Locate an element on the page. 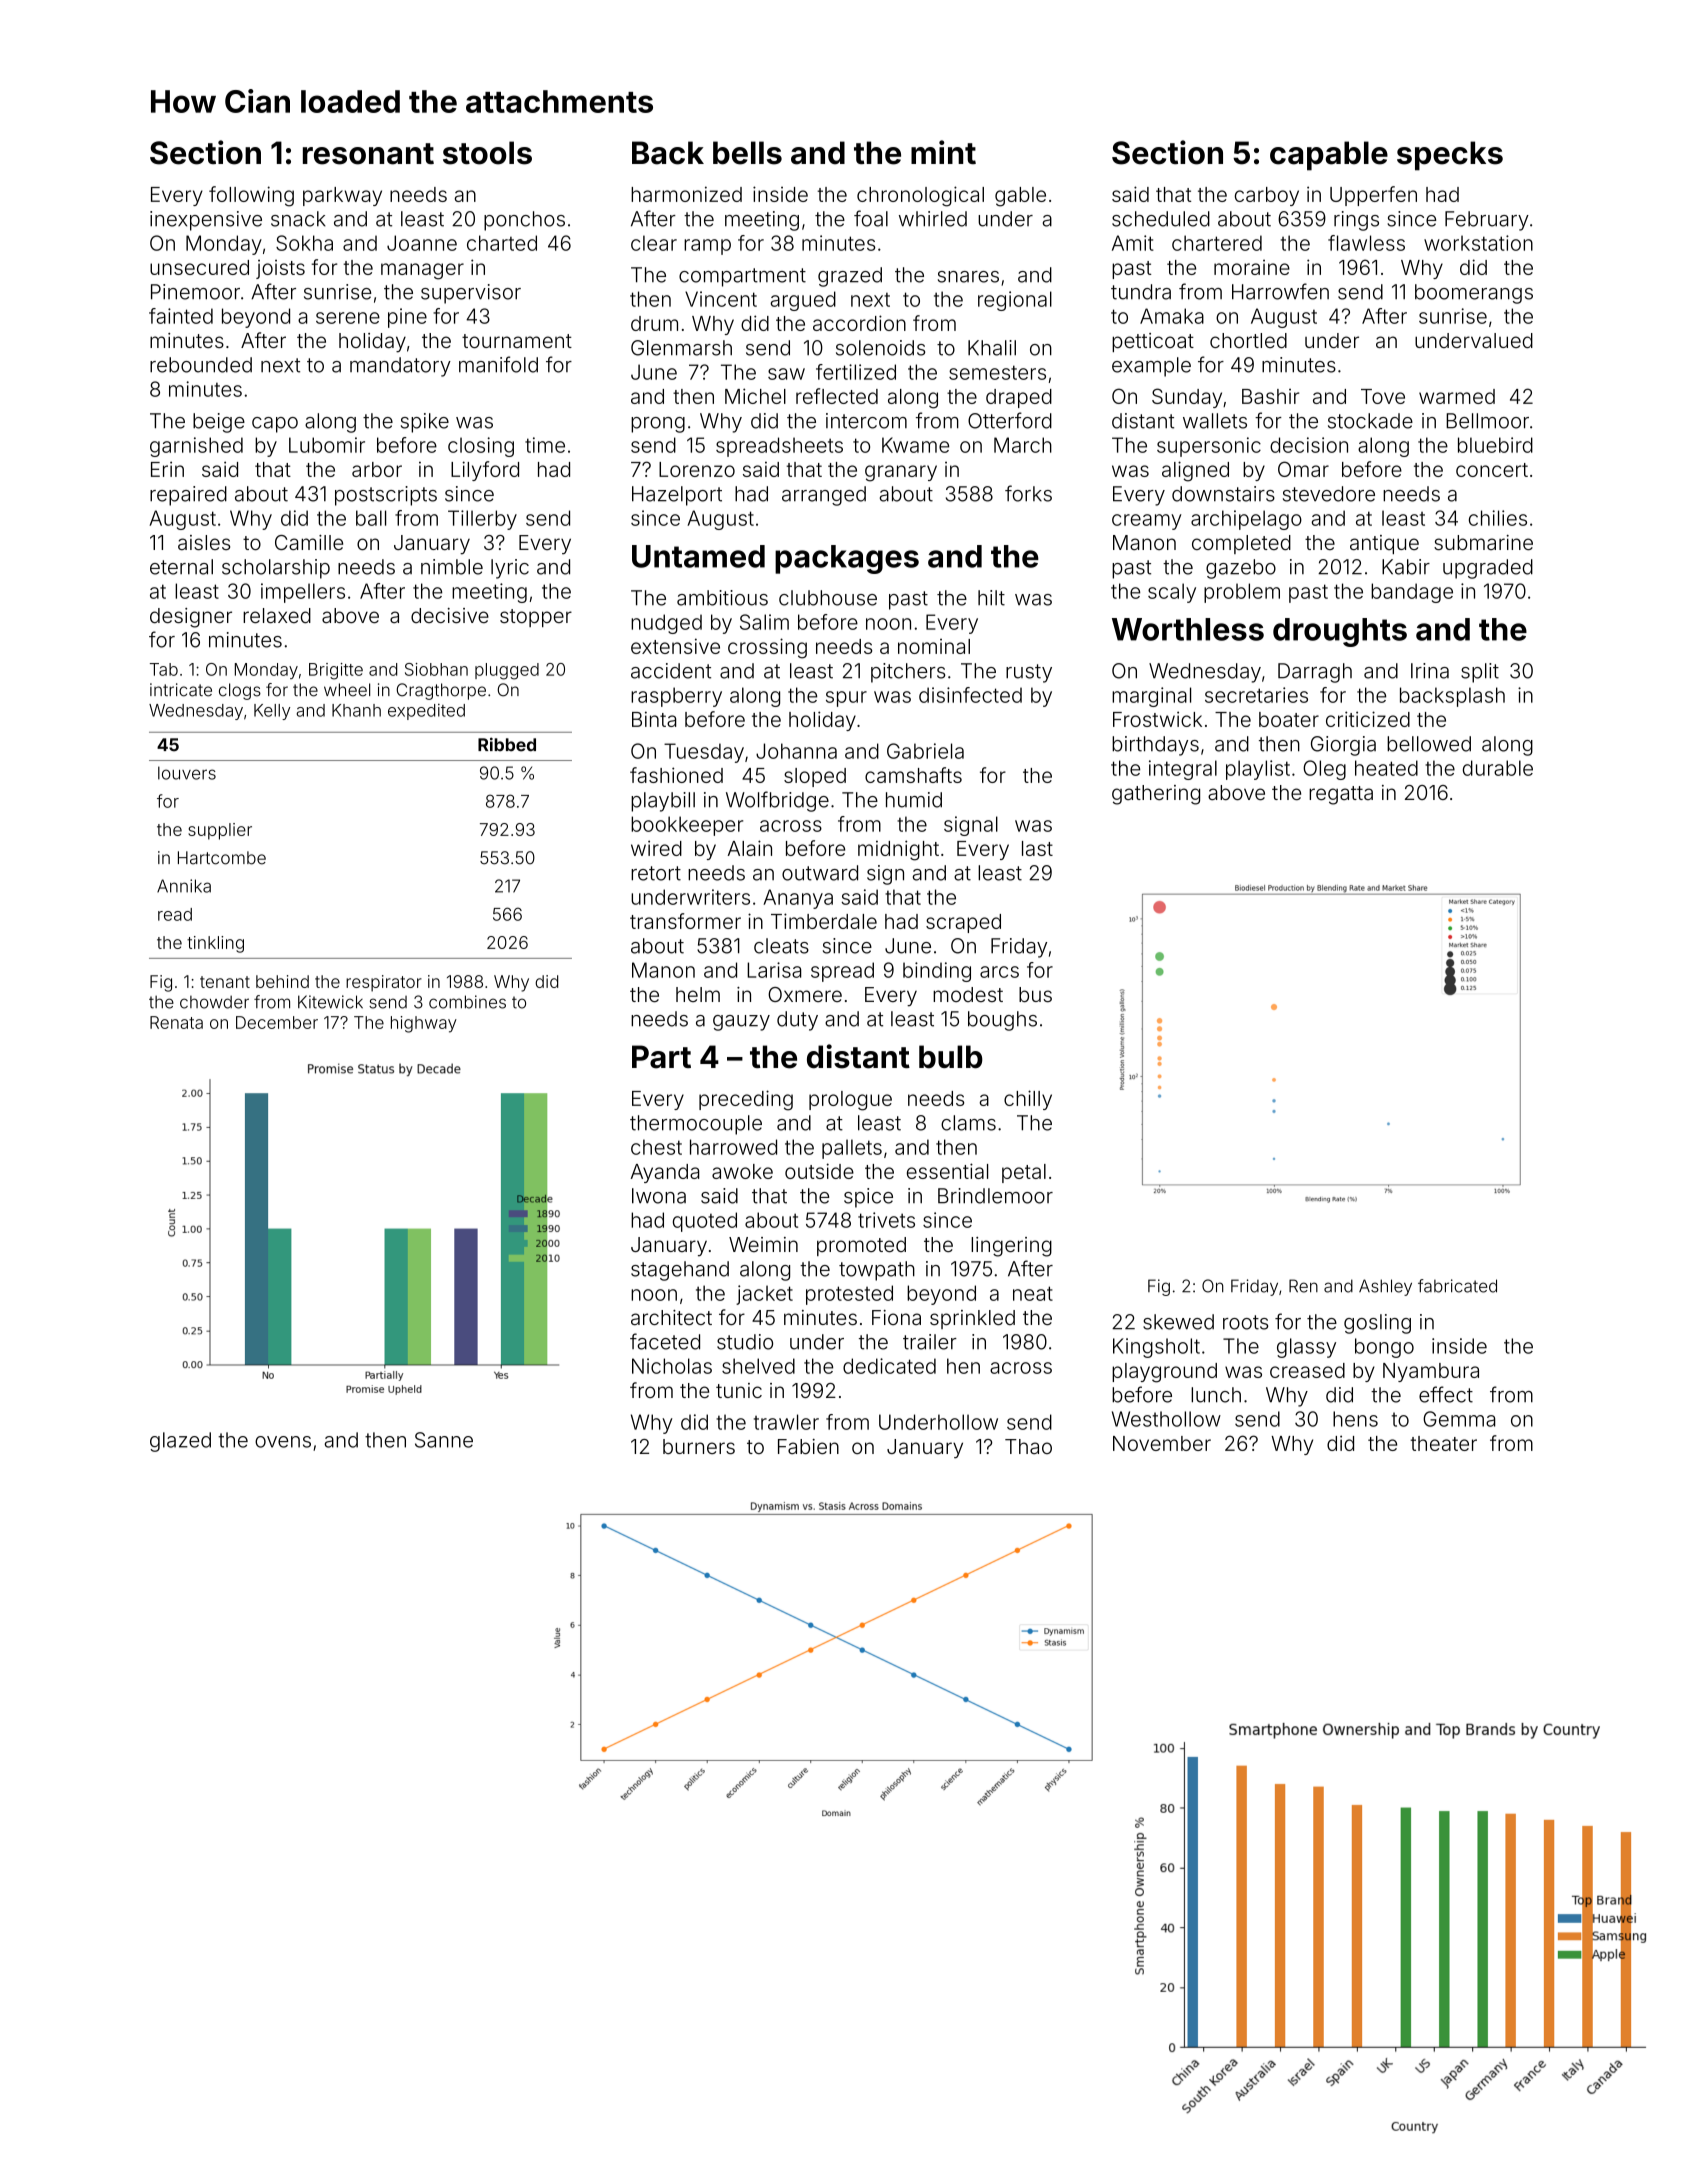 This document has width=1683, height=2178. resonant is located at coordinates (368, 154).
